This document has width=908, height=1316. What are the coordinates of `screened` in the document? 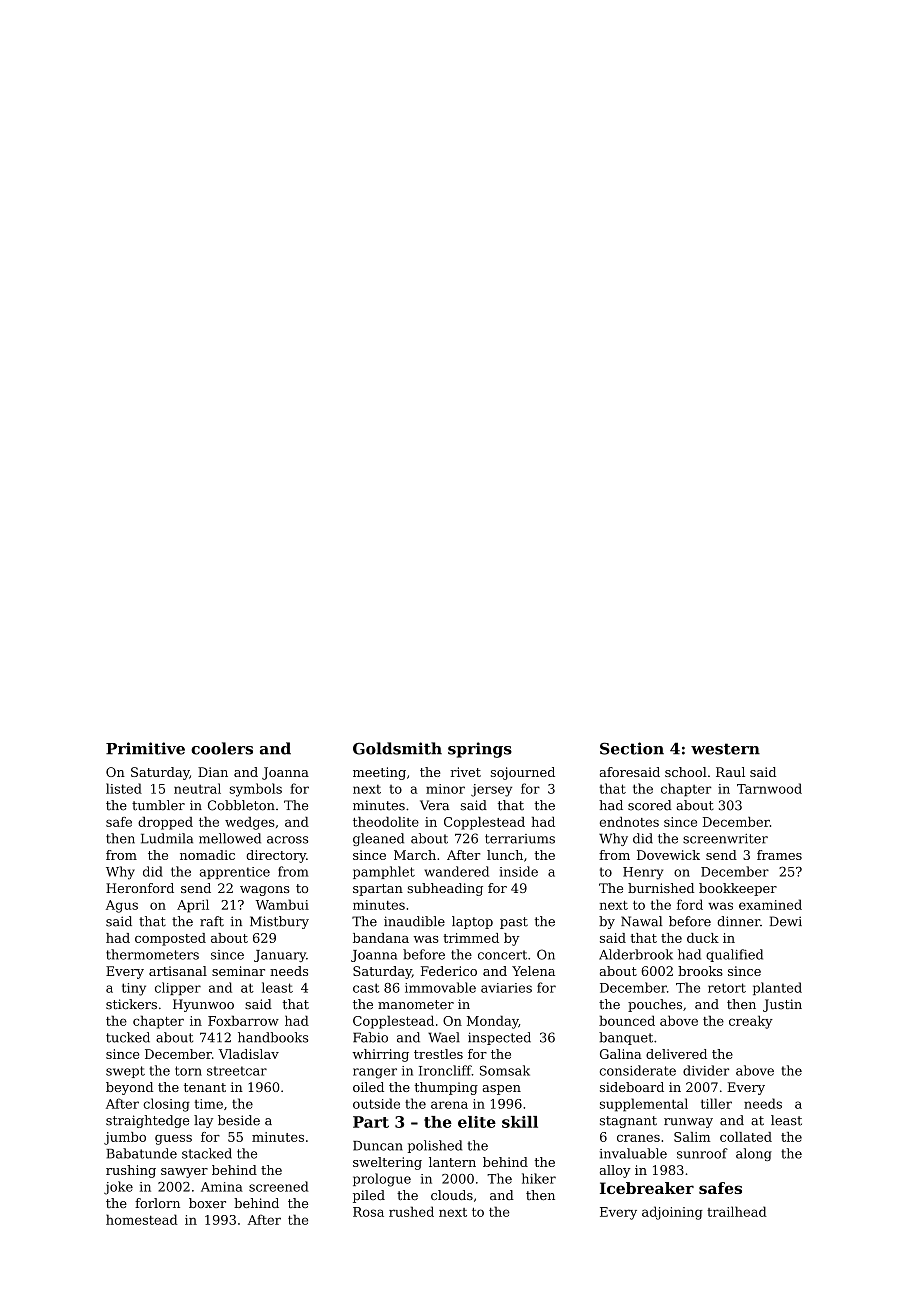 It's located at (278, 1186).
